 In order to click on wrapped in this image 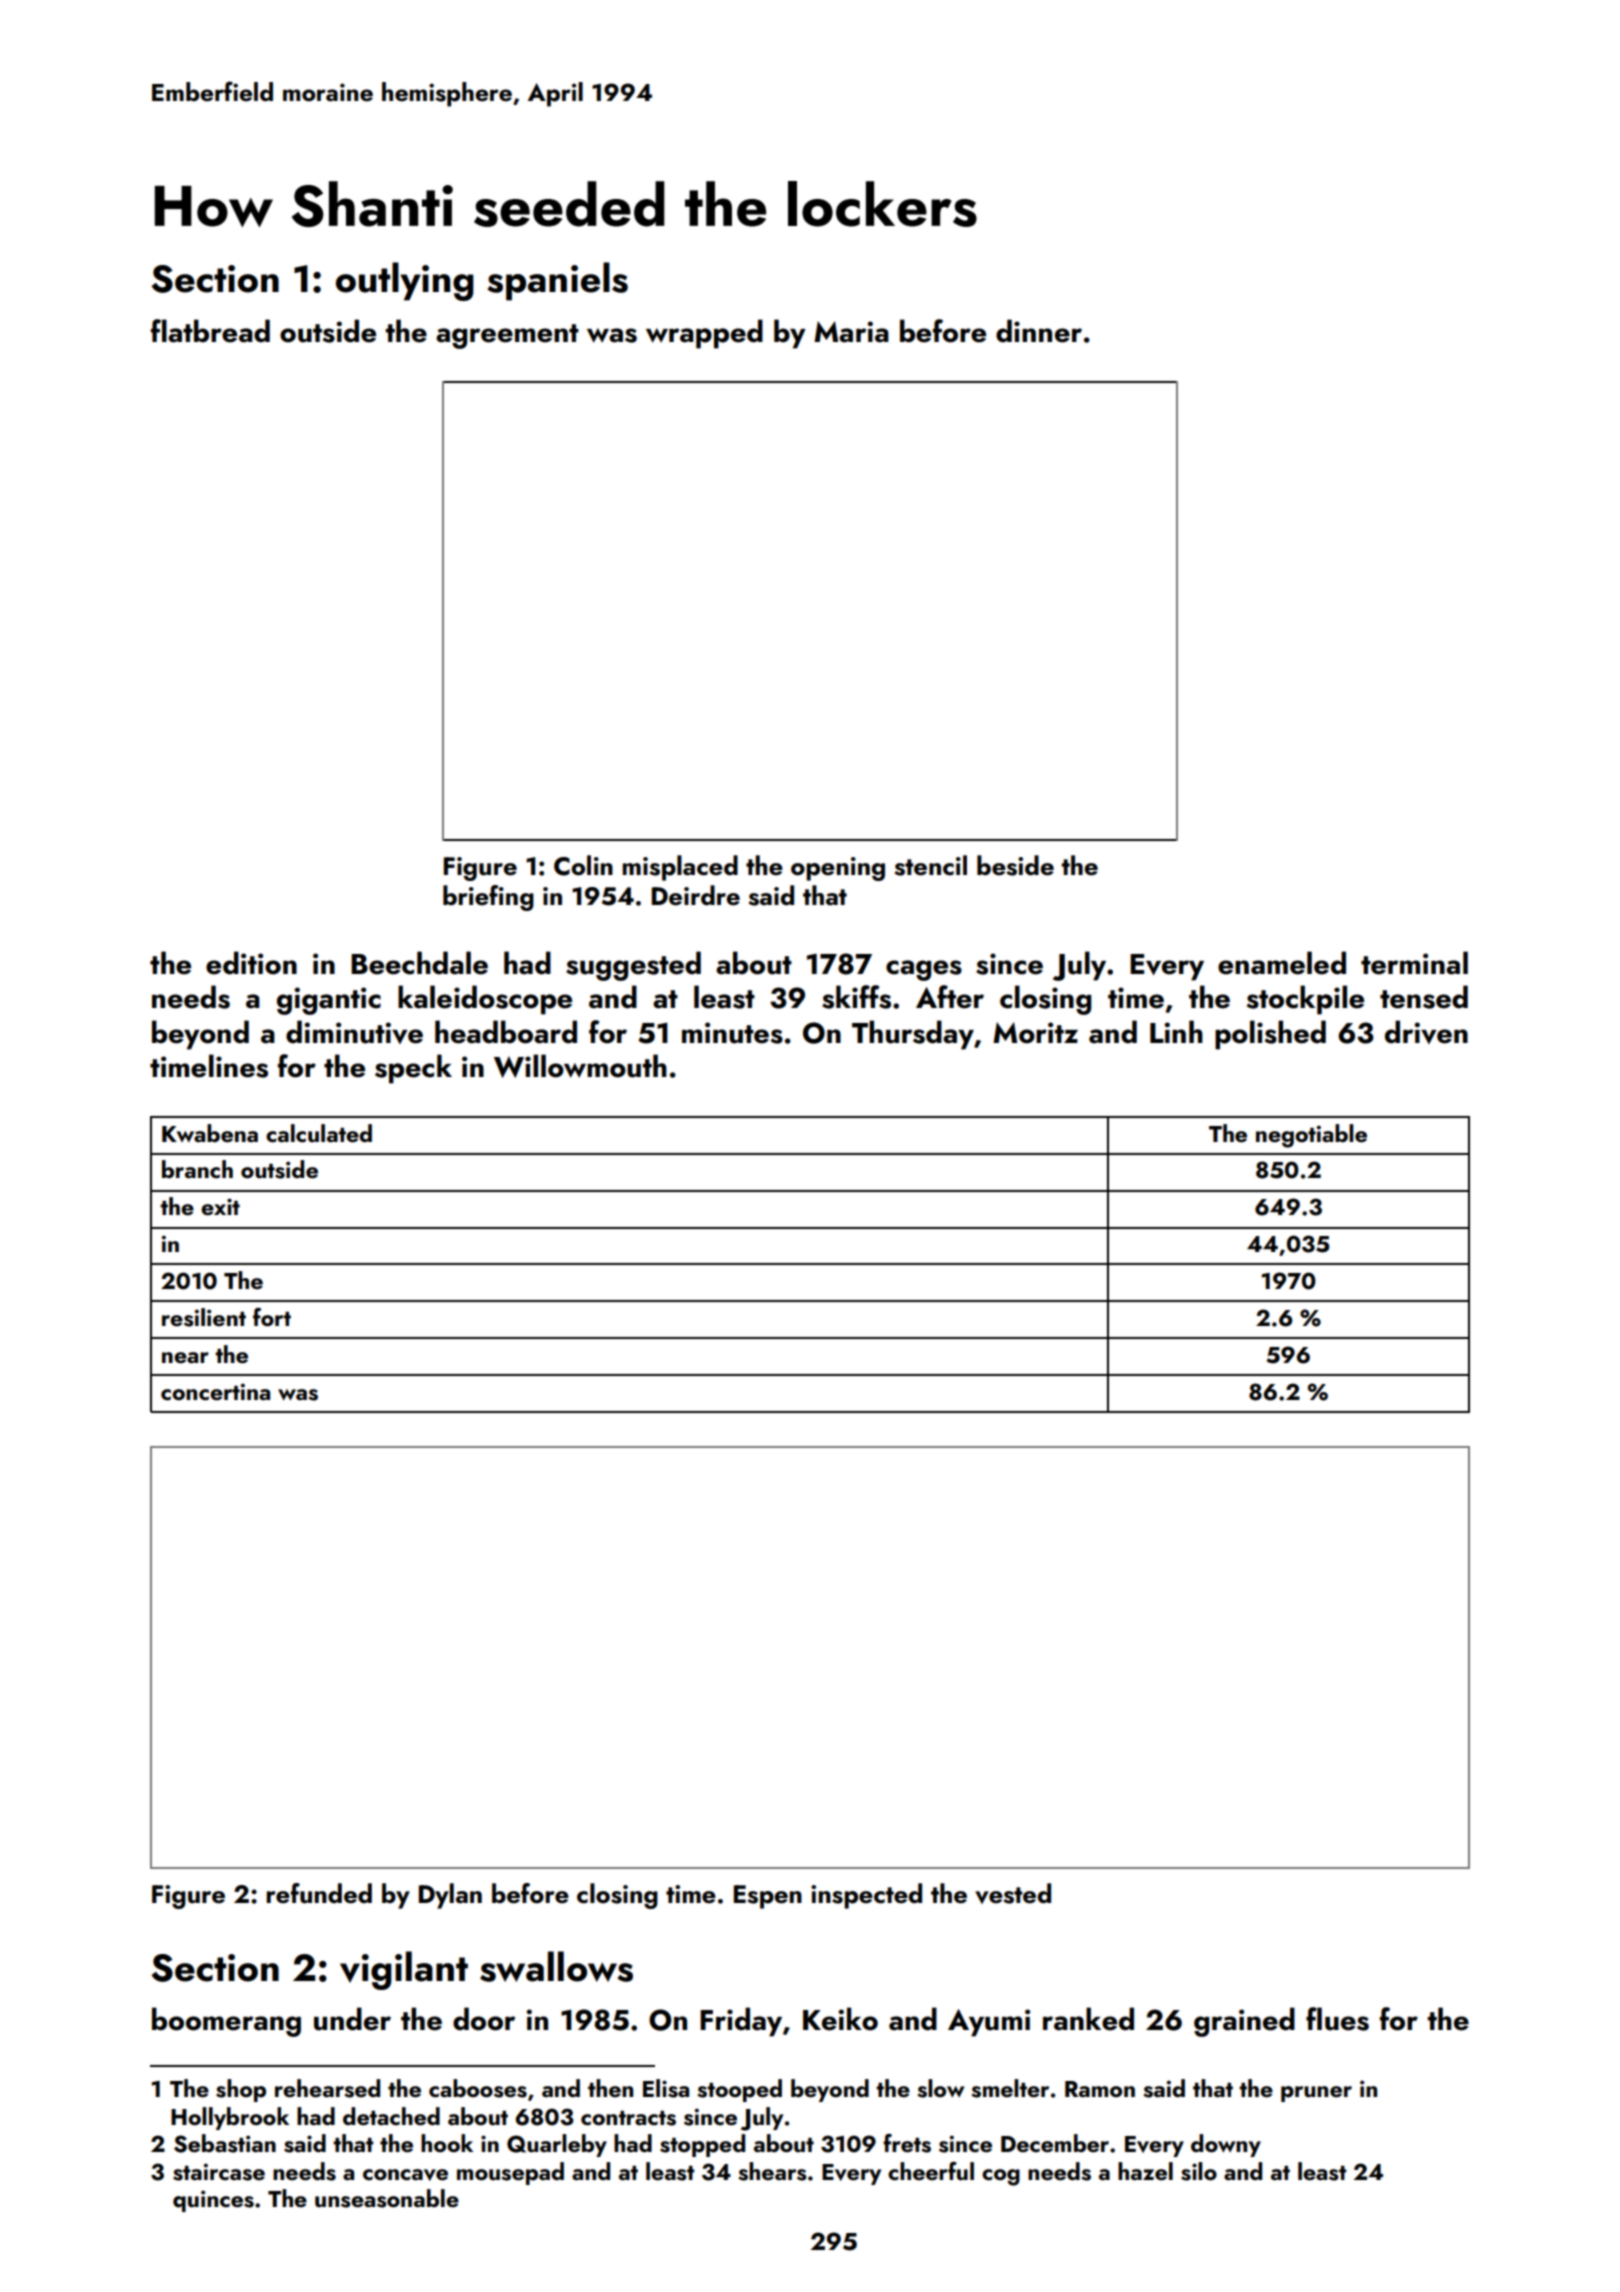, I will do `click(704, 334)`.
